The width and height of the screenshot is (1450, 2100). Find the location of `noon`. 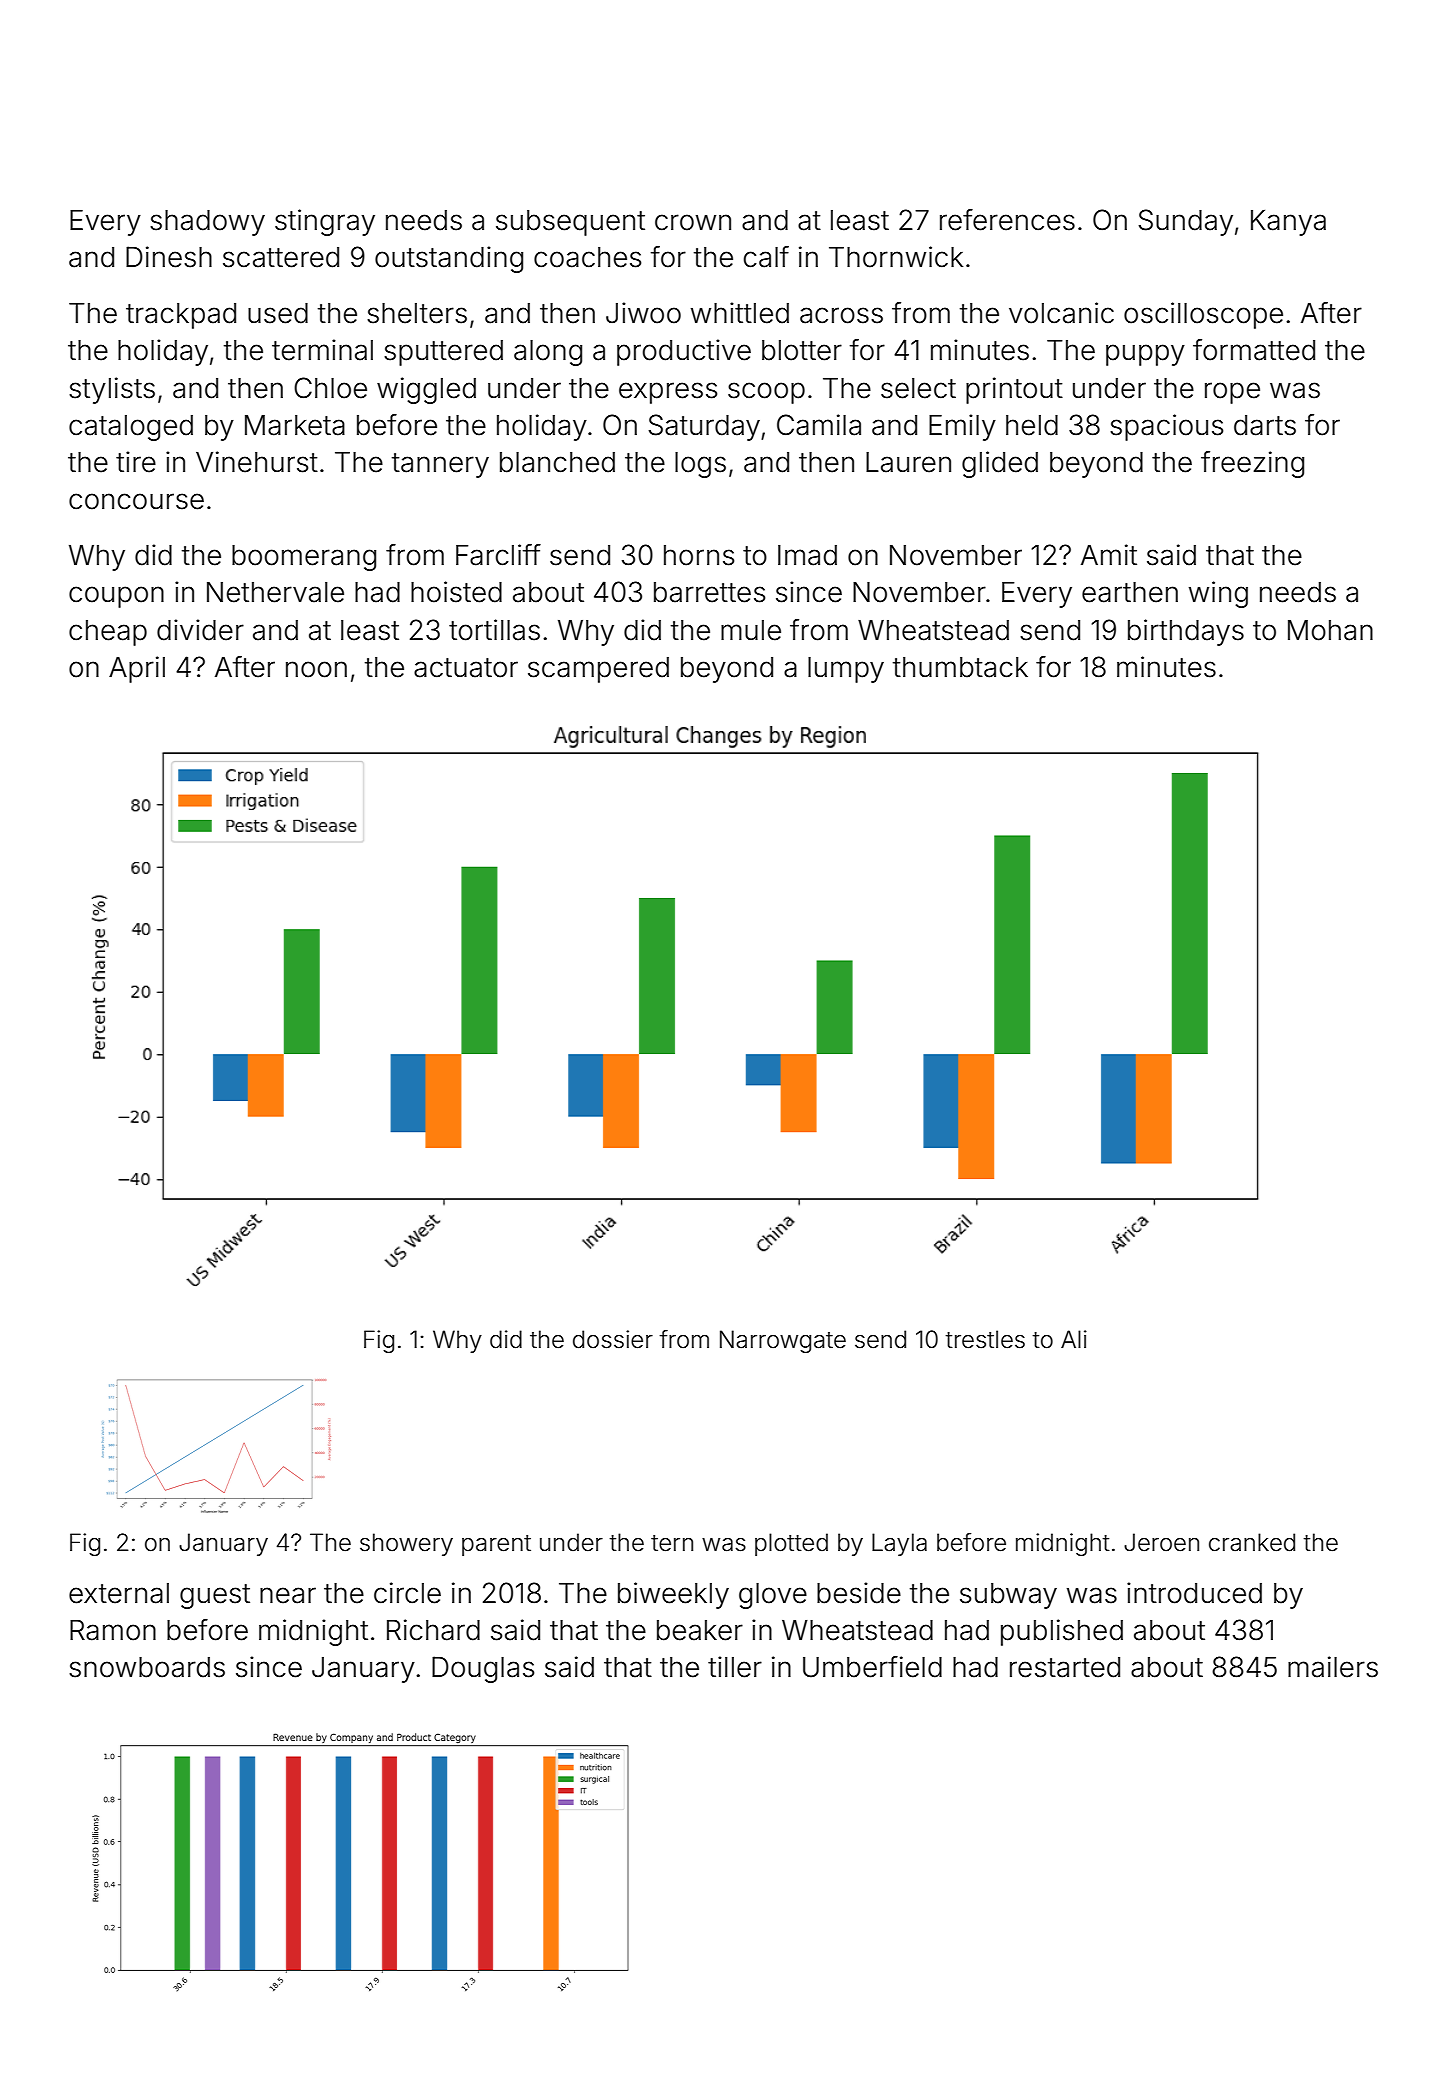

noon is located at coordinates (316, 669).
